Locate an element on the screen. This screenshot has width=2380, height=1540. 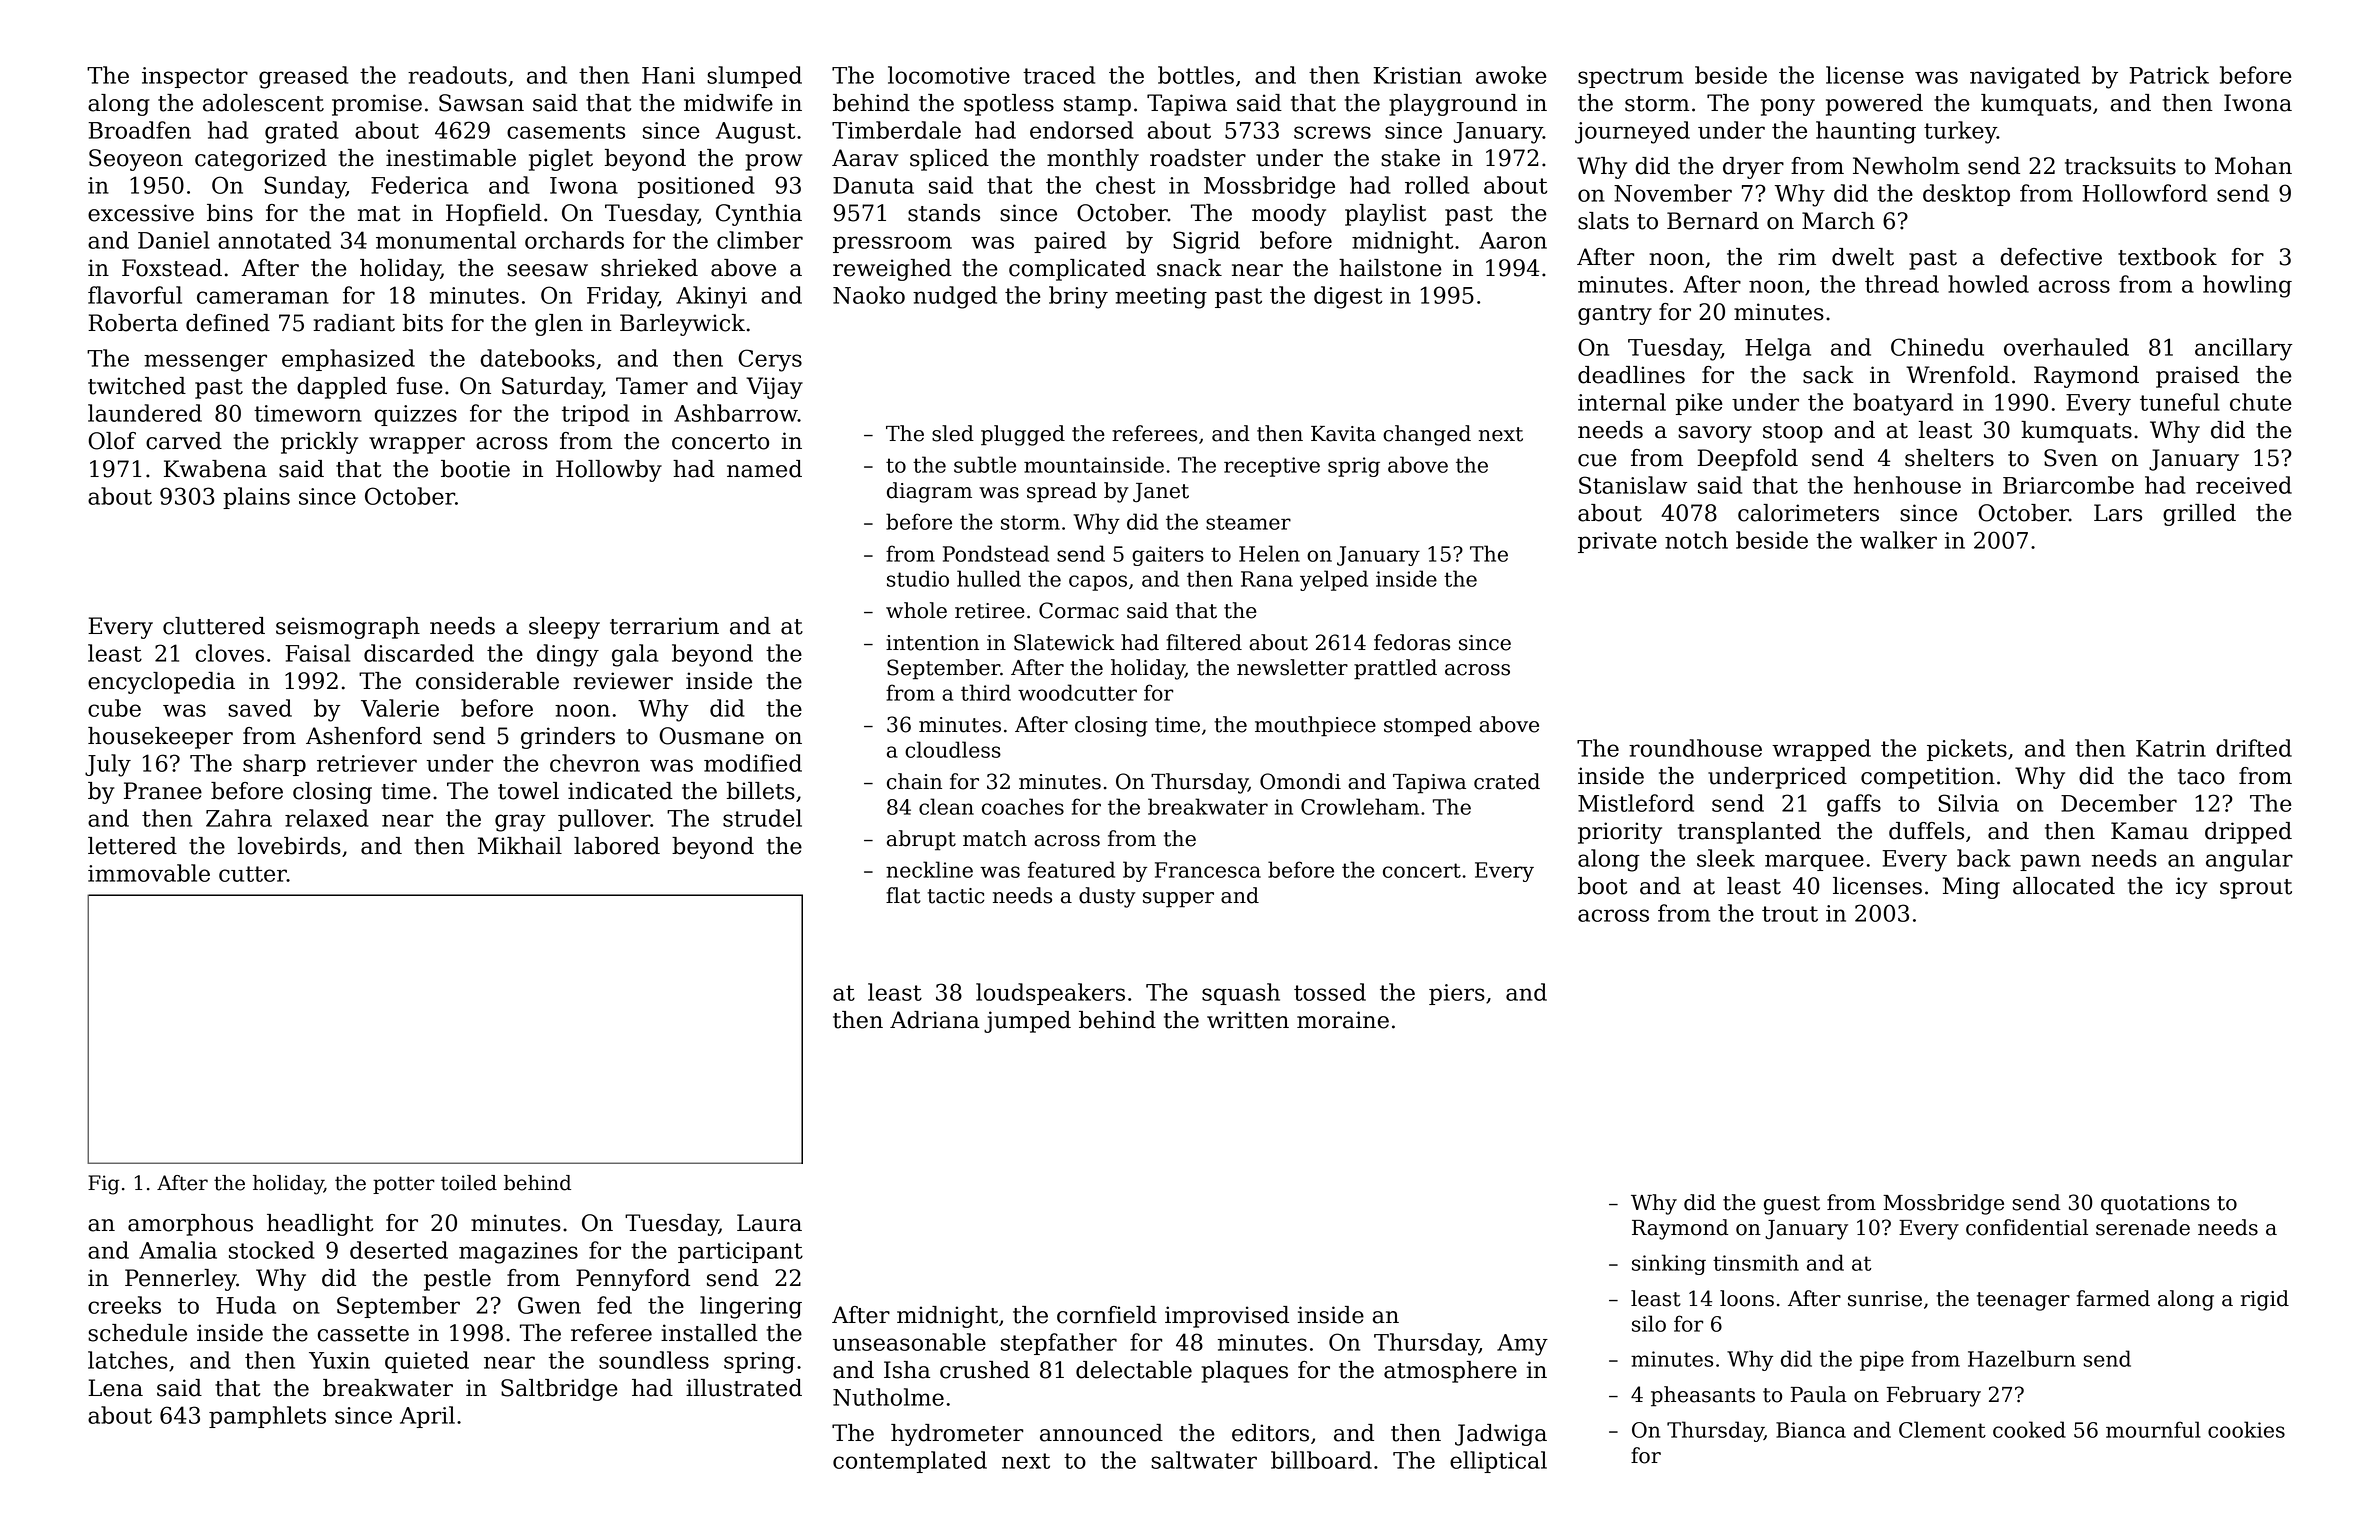
cue is located at coordinates (1597, 460).
